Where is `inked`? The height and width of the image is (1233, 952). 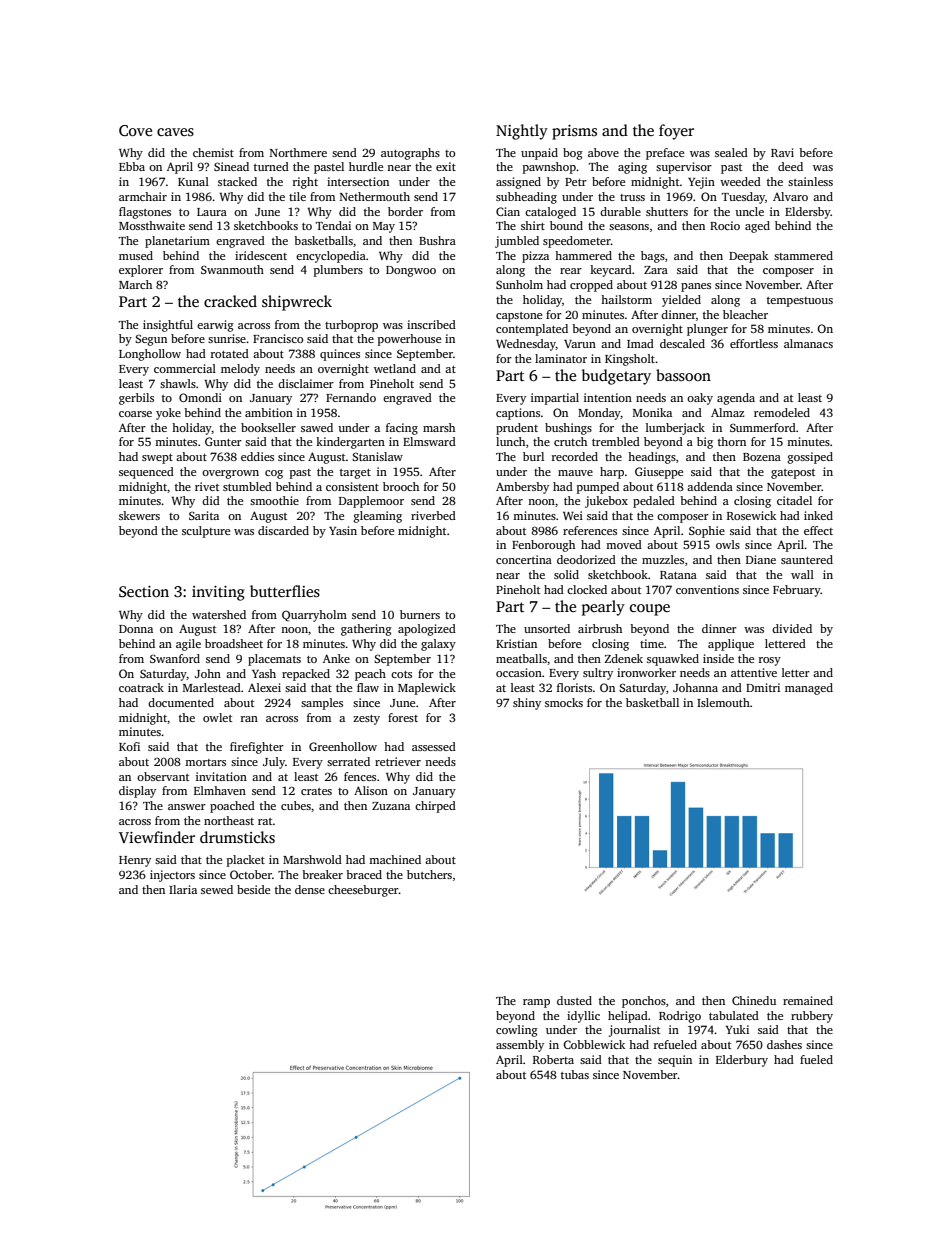
inked is located at coordinates (818, 515).
